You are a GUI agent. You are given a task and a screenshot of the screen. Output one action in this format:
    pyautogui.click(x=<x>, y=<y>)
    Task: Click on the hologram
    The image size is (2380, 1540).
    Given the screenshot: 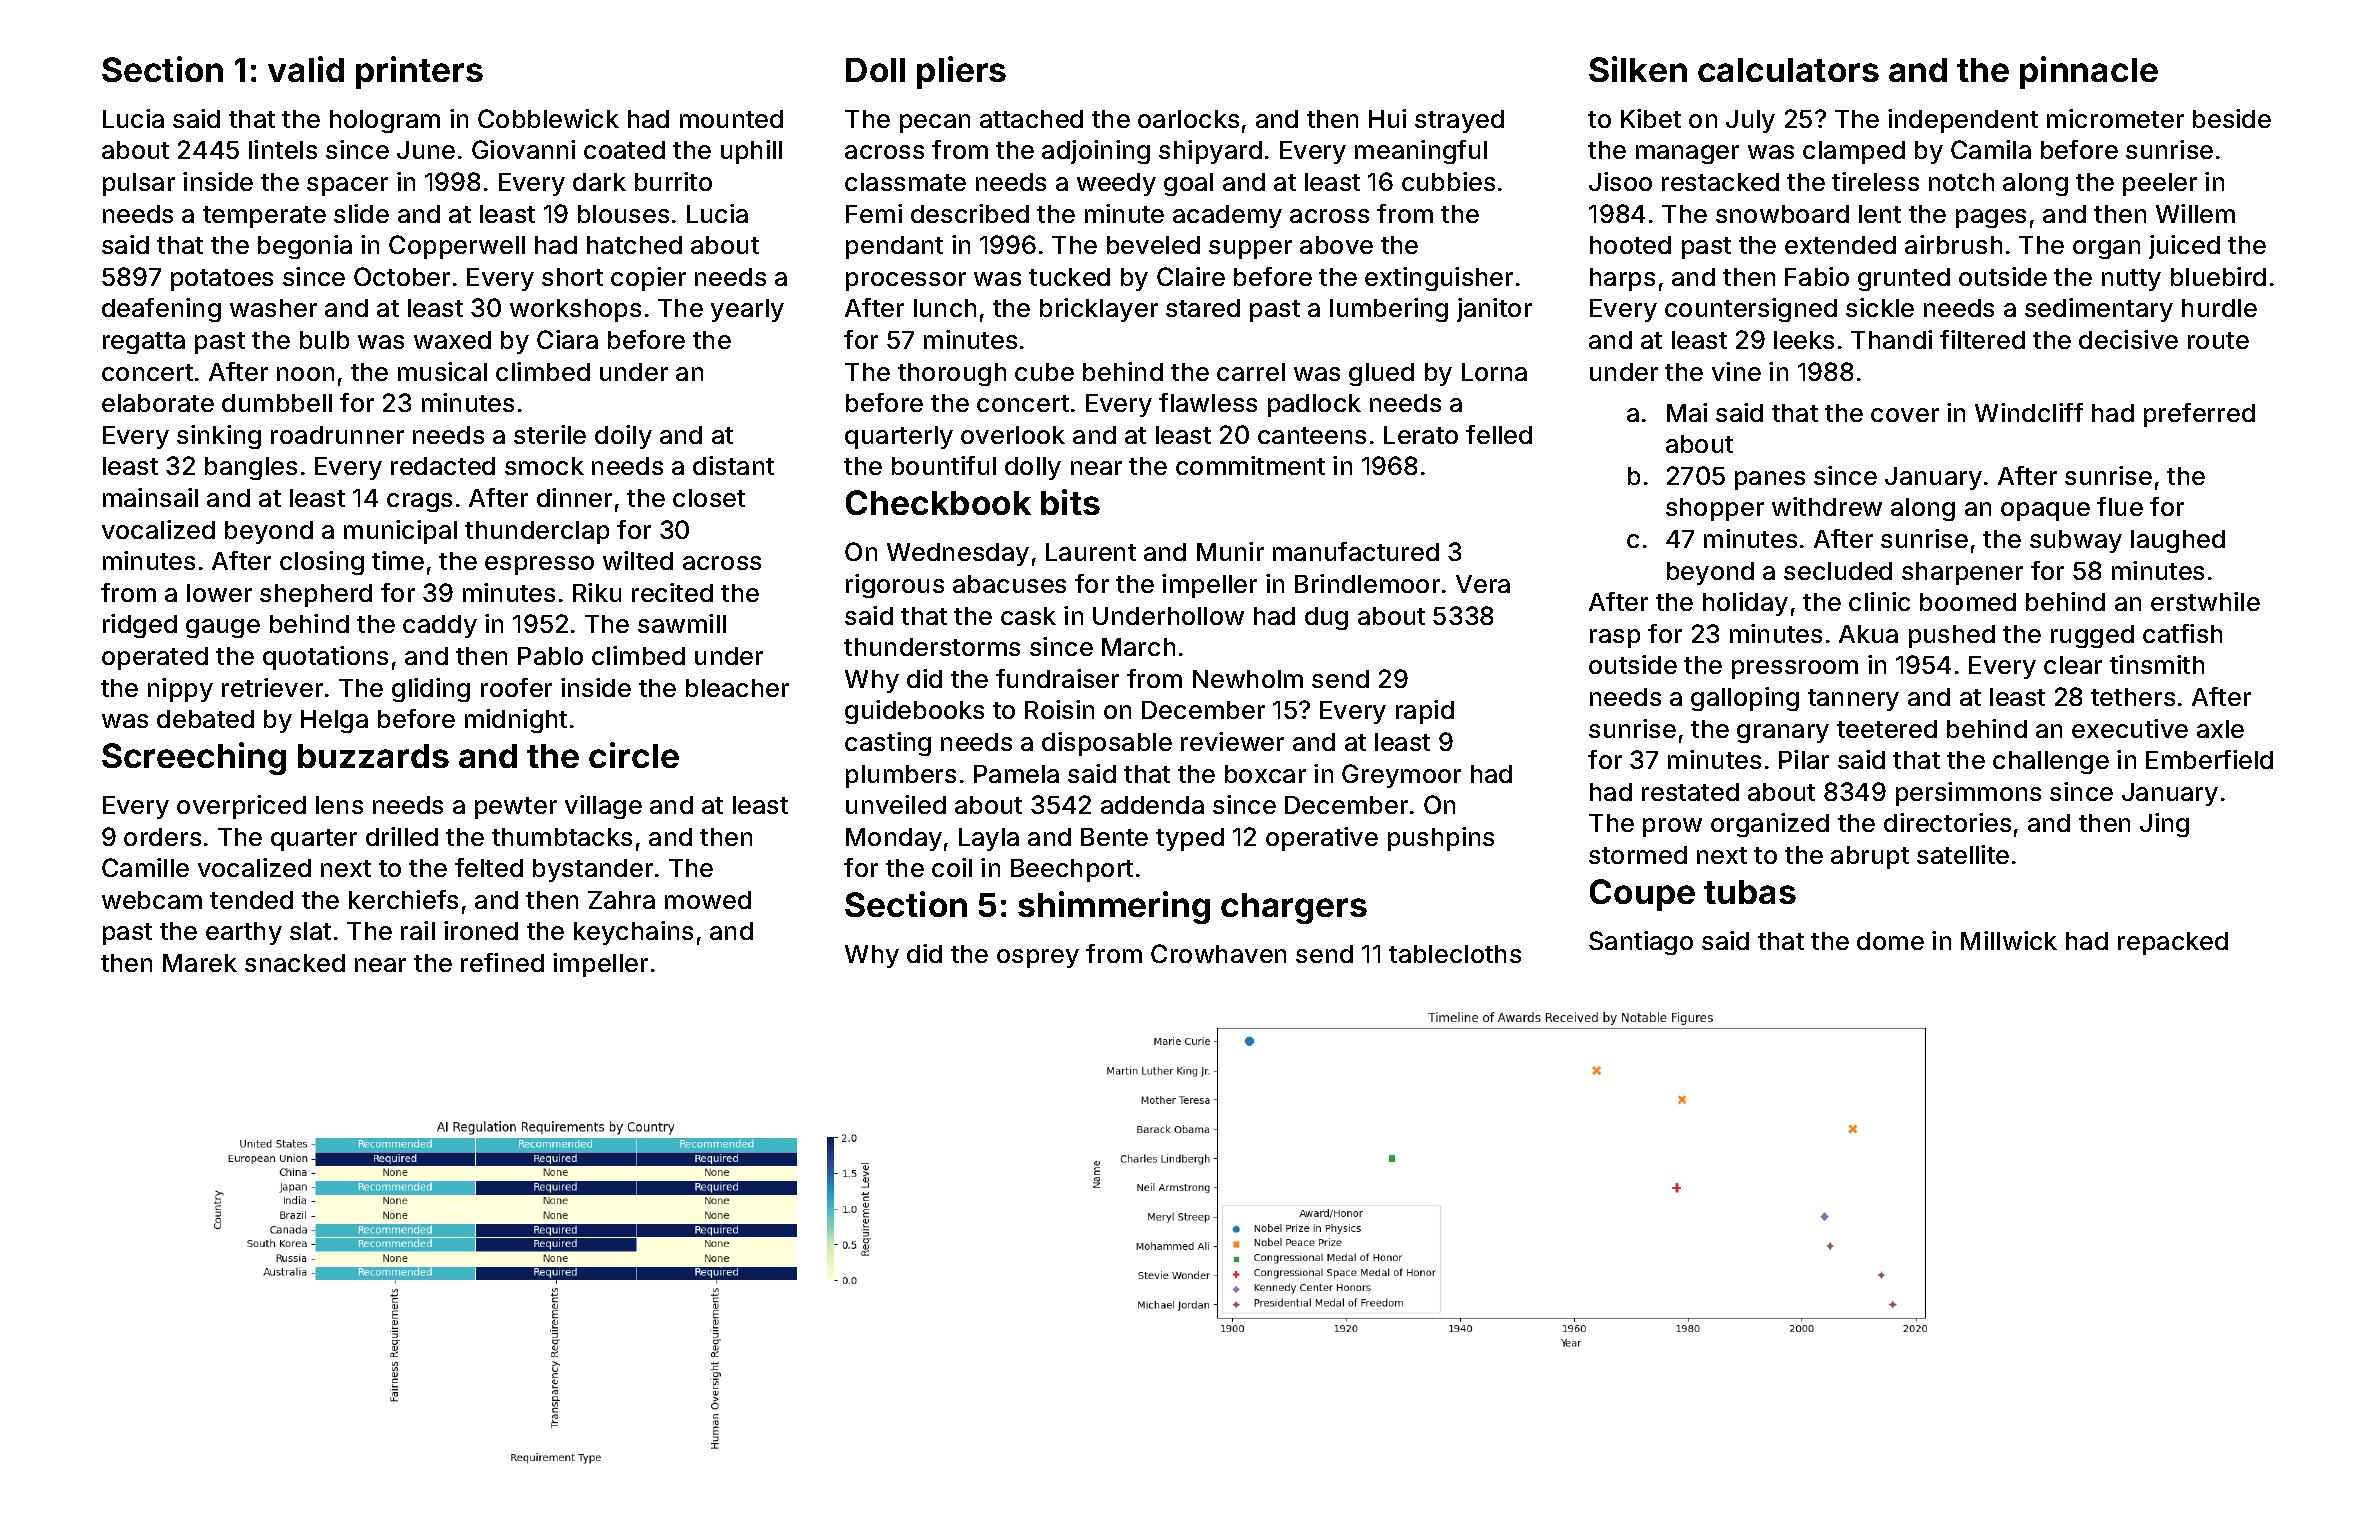 What is the action you would take?
    pyautogui.click(x=385, y=121)
